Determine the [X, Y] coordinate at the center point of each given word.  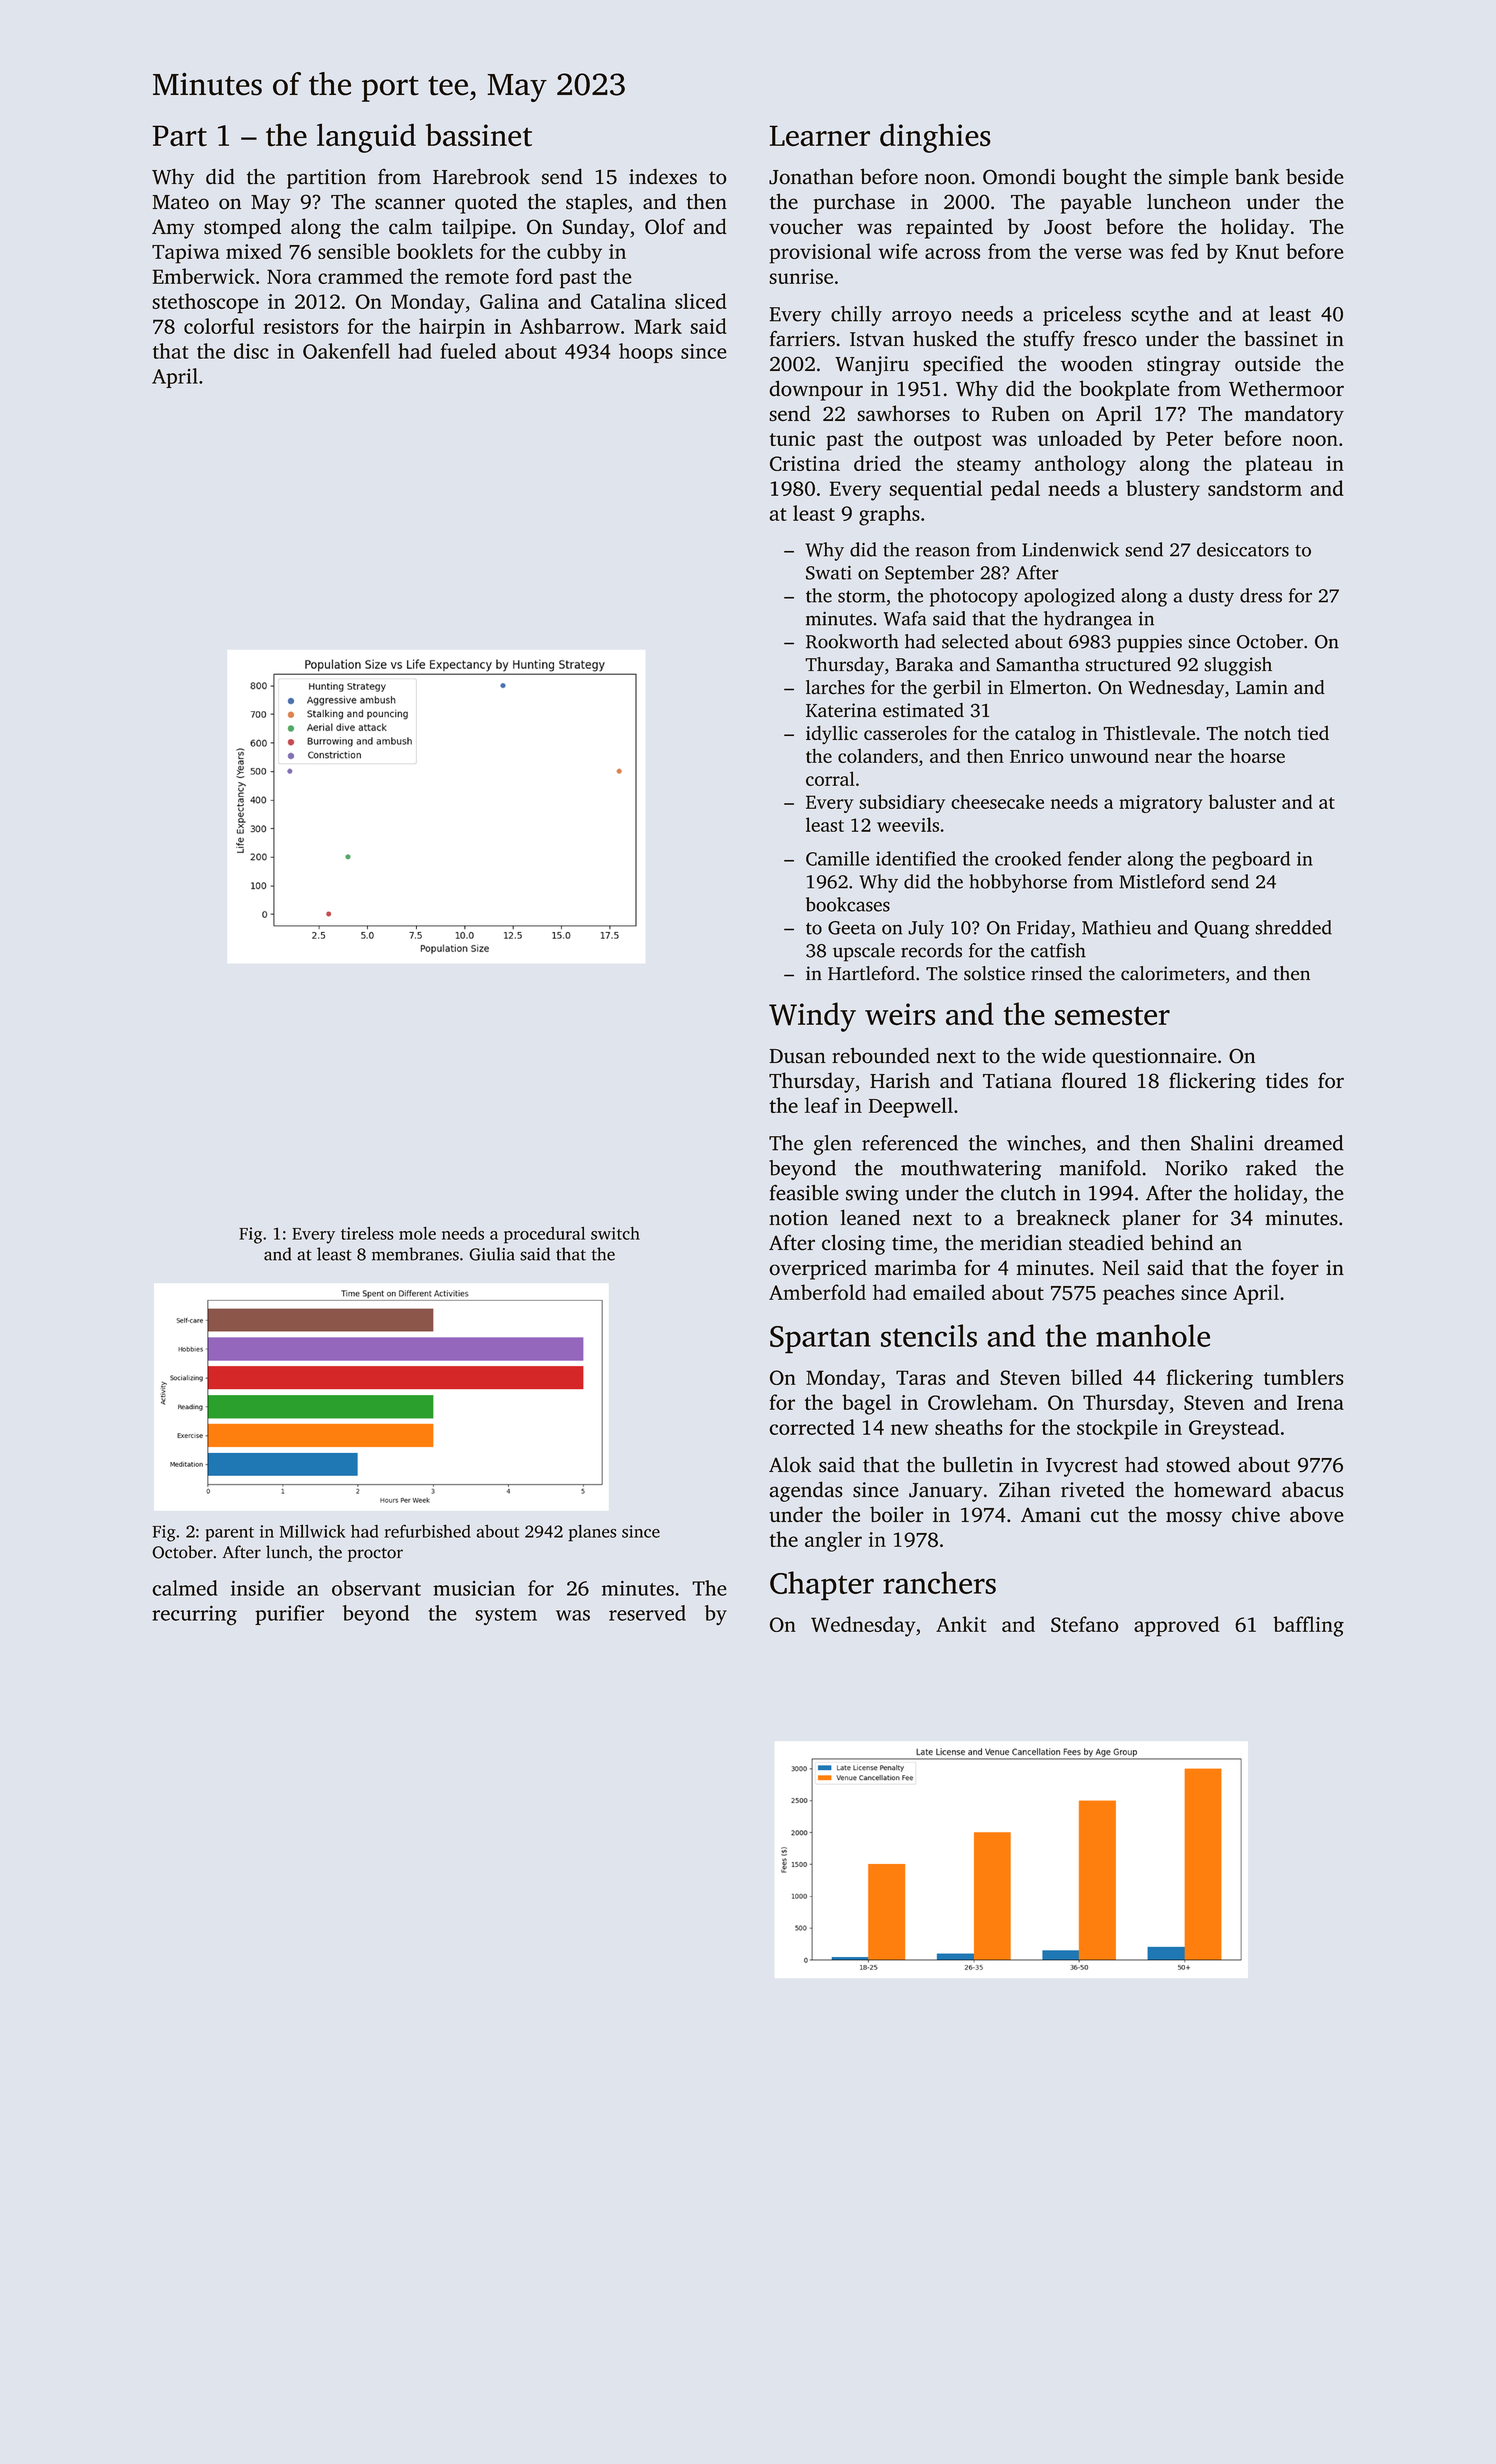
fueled [468, 351]
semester [1112, 1016]
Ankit [961, 1624]
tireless [367, 1233]
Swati [828, 573]
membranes [415, 1254]
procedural [544, 1235]
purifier [289, 1615]
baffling [1308, 1626]
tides [1287, 1080]
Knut [1257, 252]
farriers [802, 339]
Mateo [181, 202]
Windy [812, 1017]
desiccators [1243, 549]
